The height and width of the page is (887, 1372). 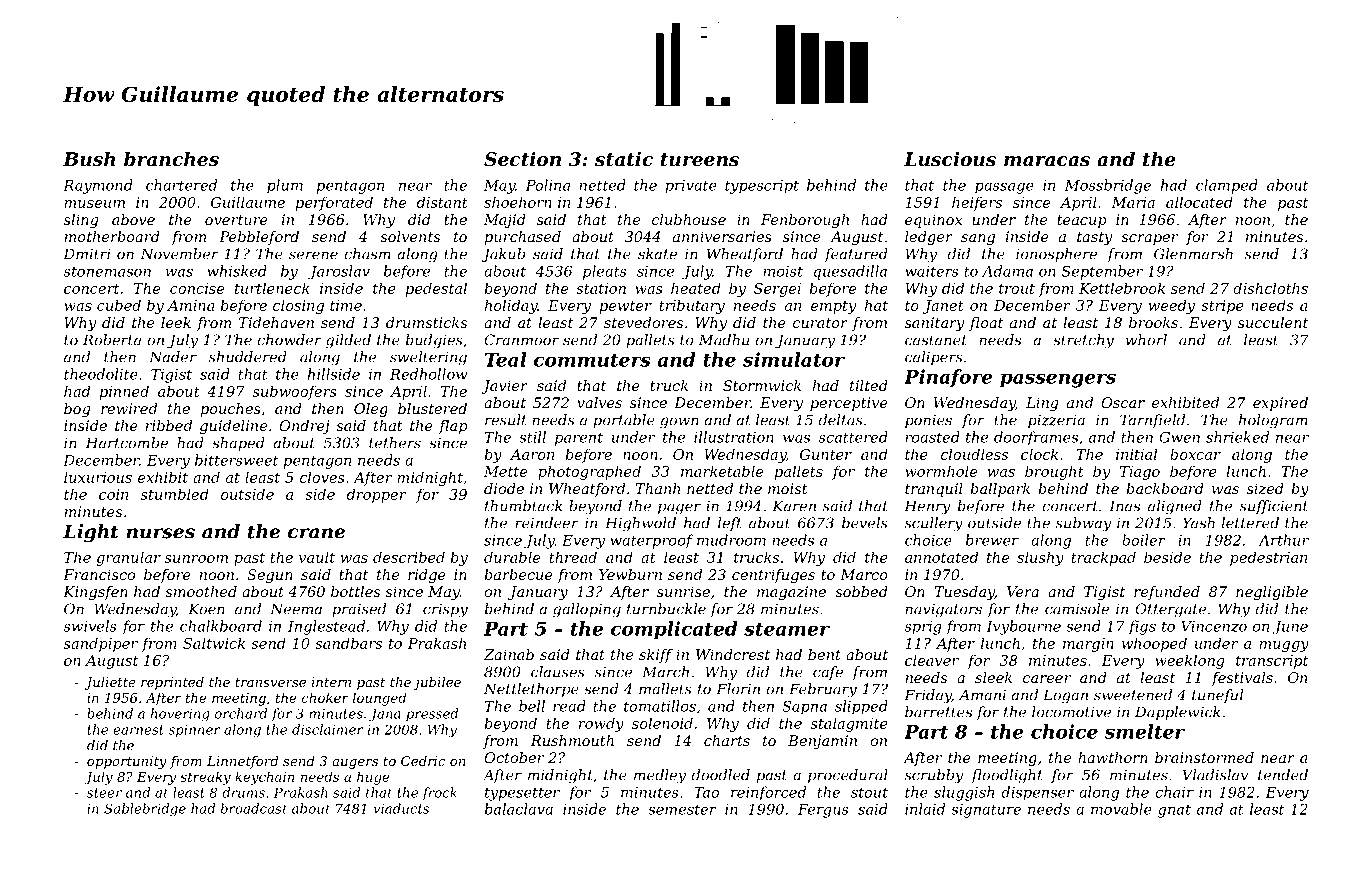 What do you see at coordinates (171, 159) in the page?
I see `branches` at bounding box center [171, 159].
